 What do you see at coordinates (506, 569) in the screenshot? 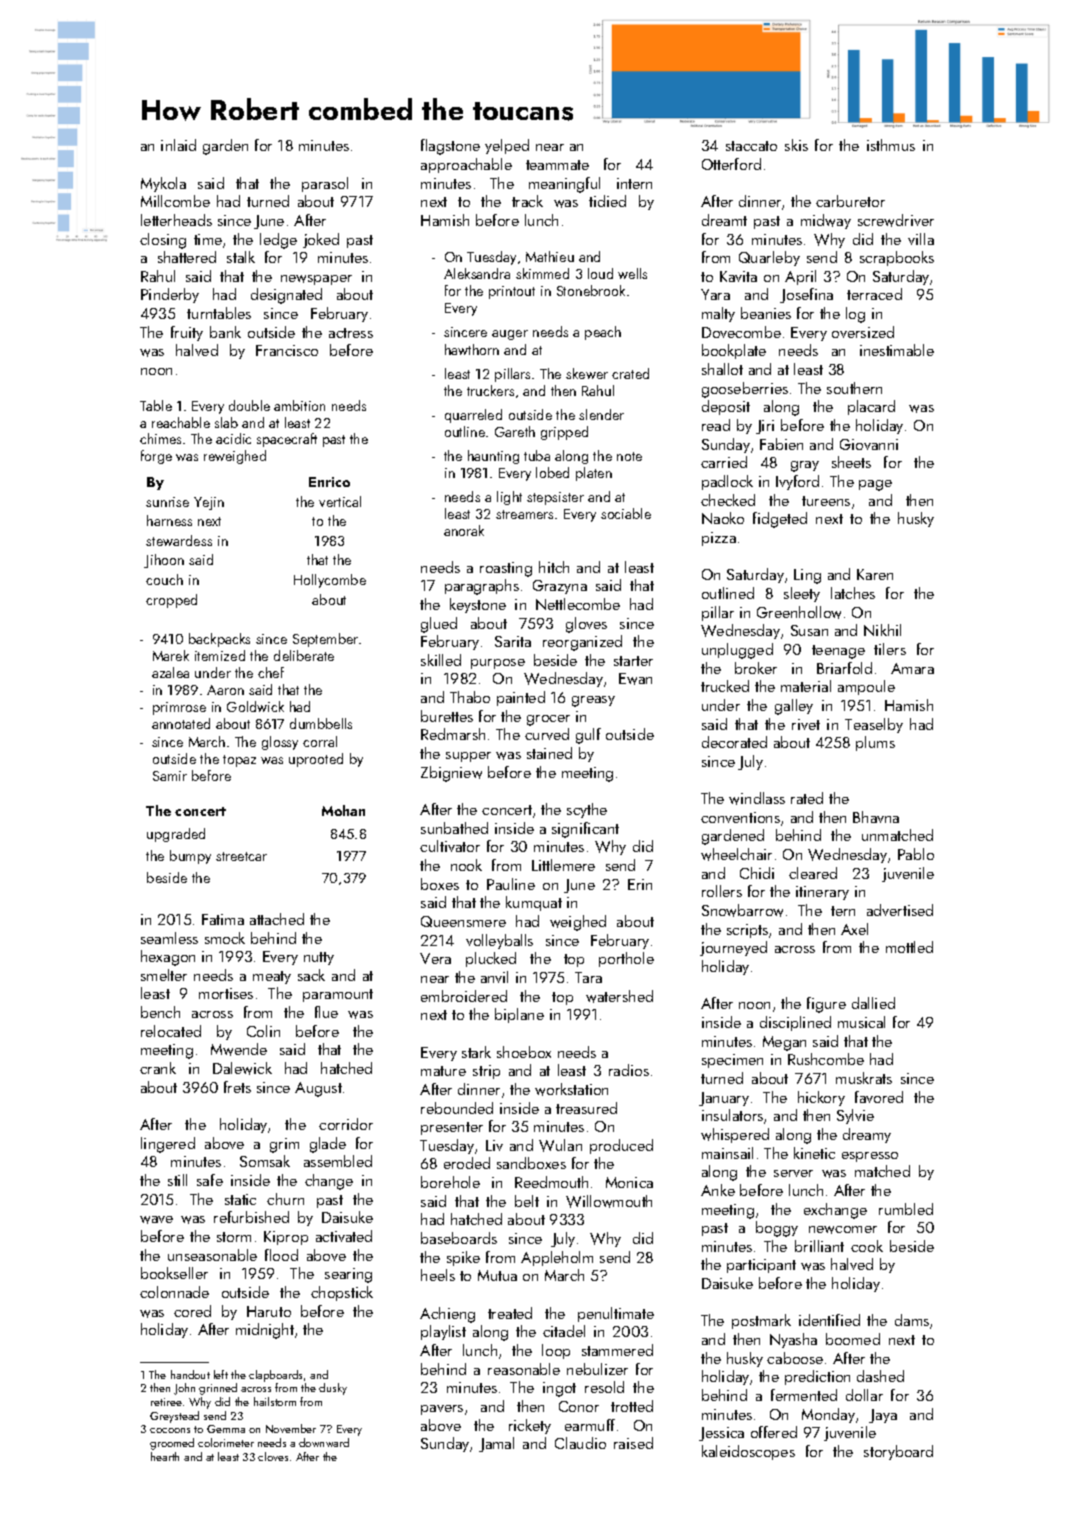
I see `roasting` at bounding box center [506, 569].
